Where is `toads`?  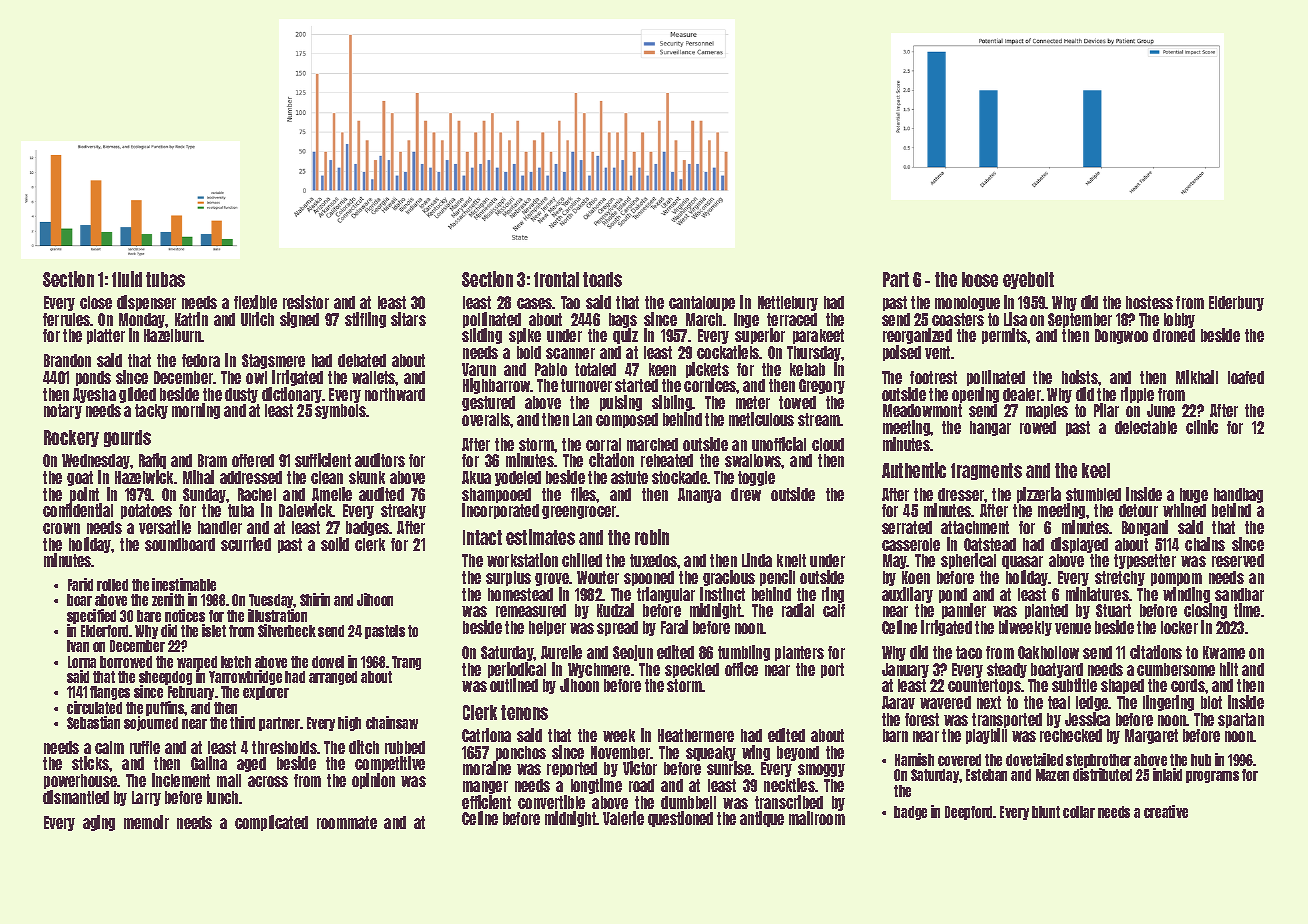
toads is located at coordinates (602, 279).
